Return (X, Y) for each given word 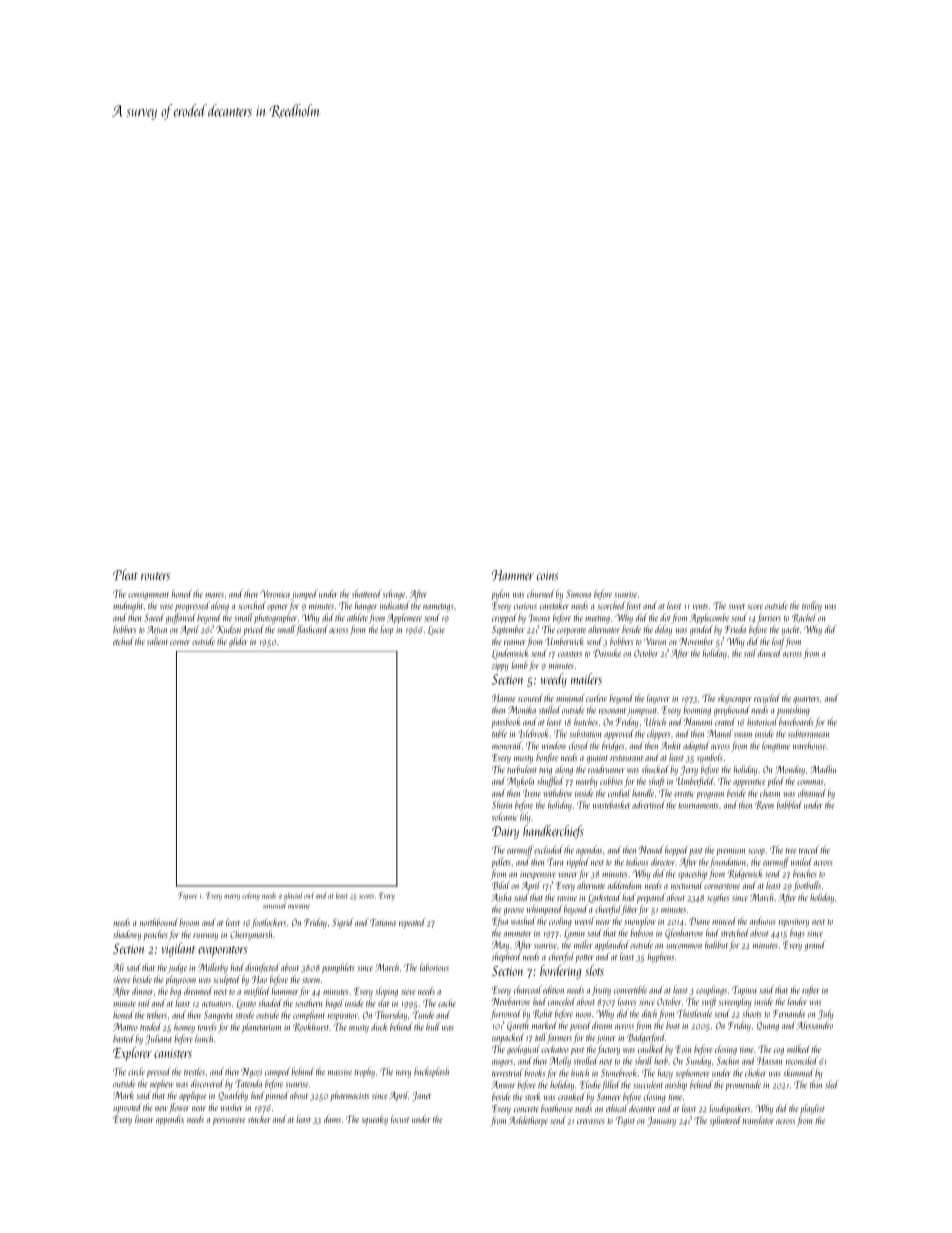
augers (502, 1063)
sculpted (227, 980)
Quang (768, 1026)
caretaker (554, 605)
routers (155, 576)
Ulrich (655, 721)
